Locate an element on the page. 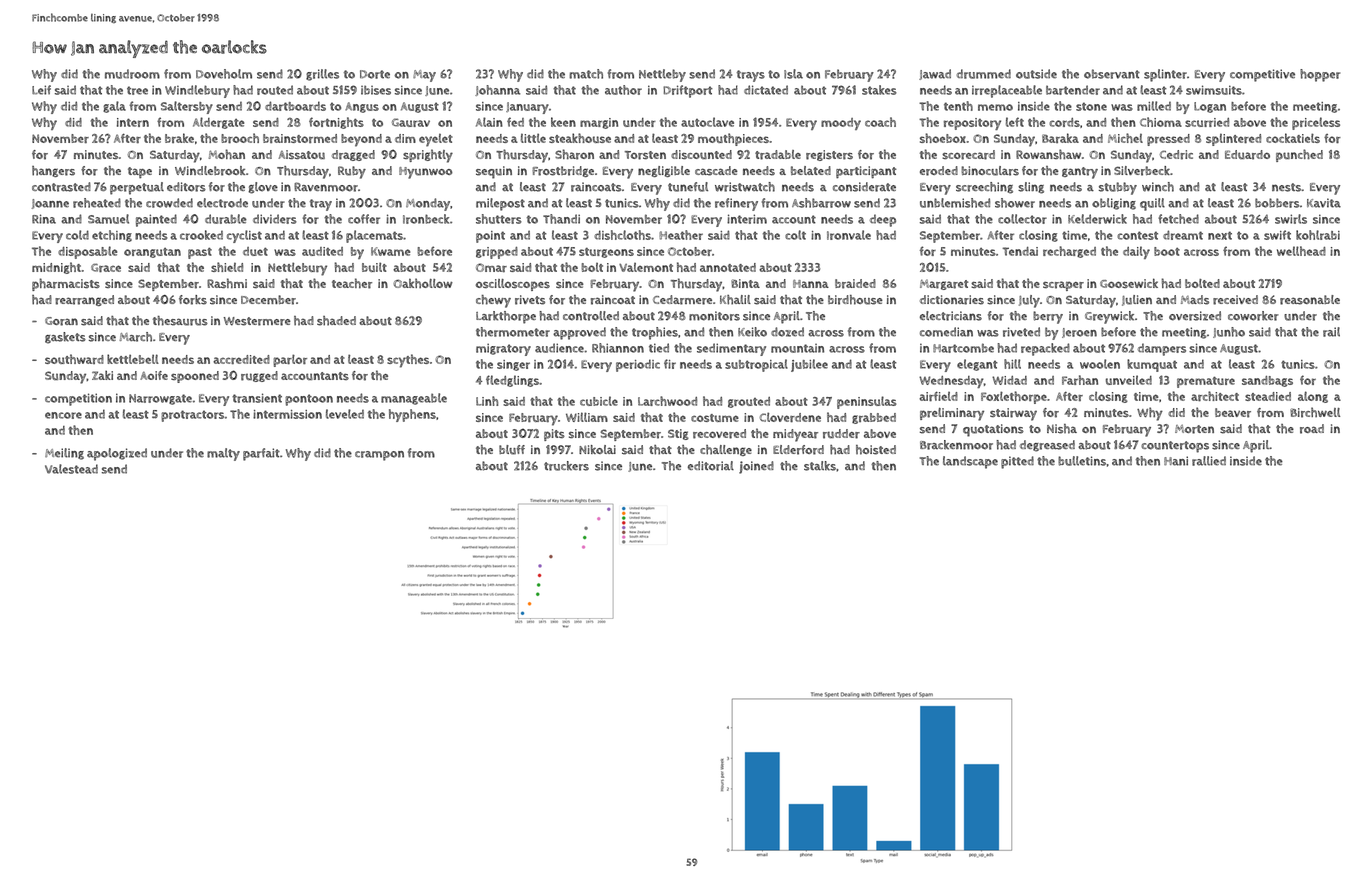  stakes is located at coordinates (879, 90).
